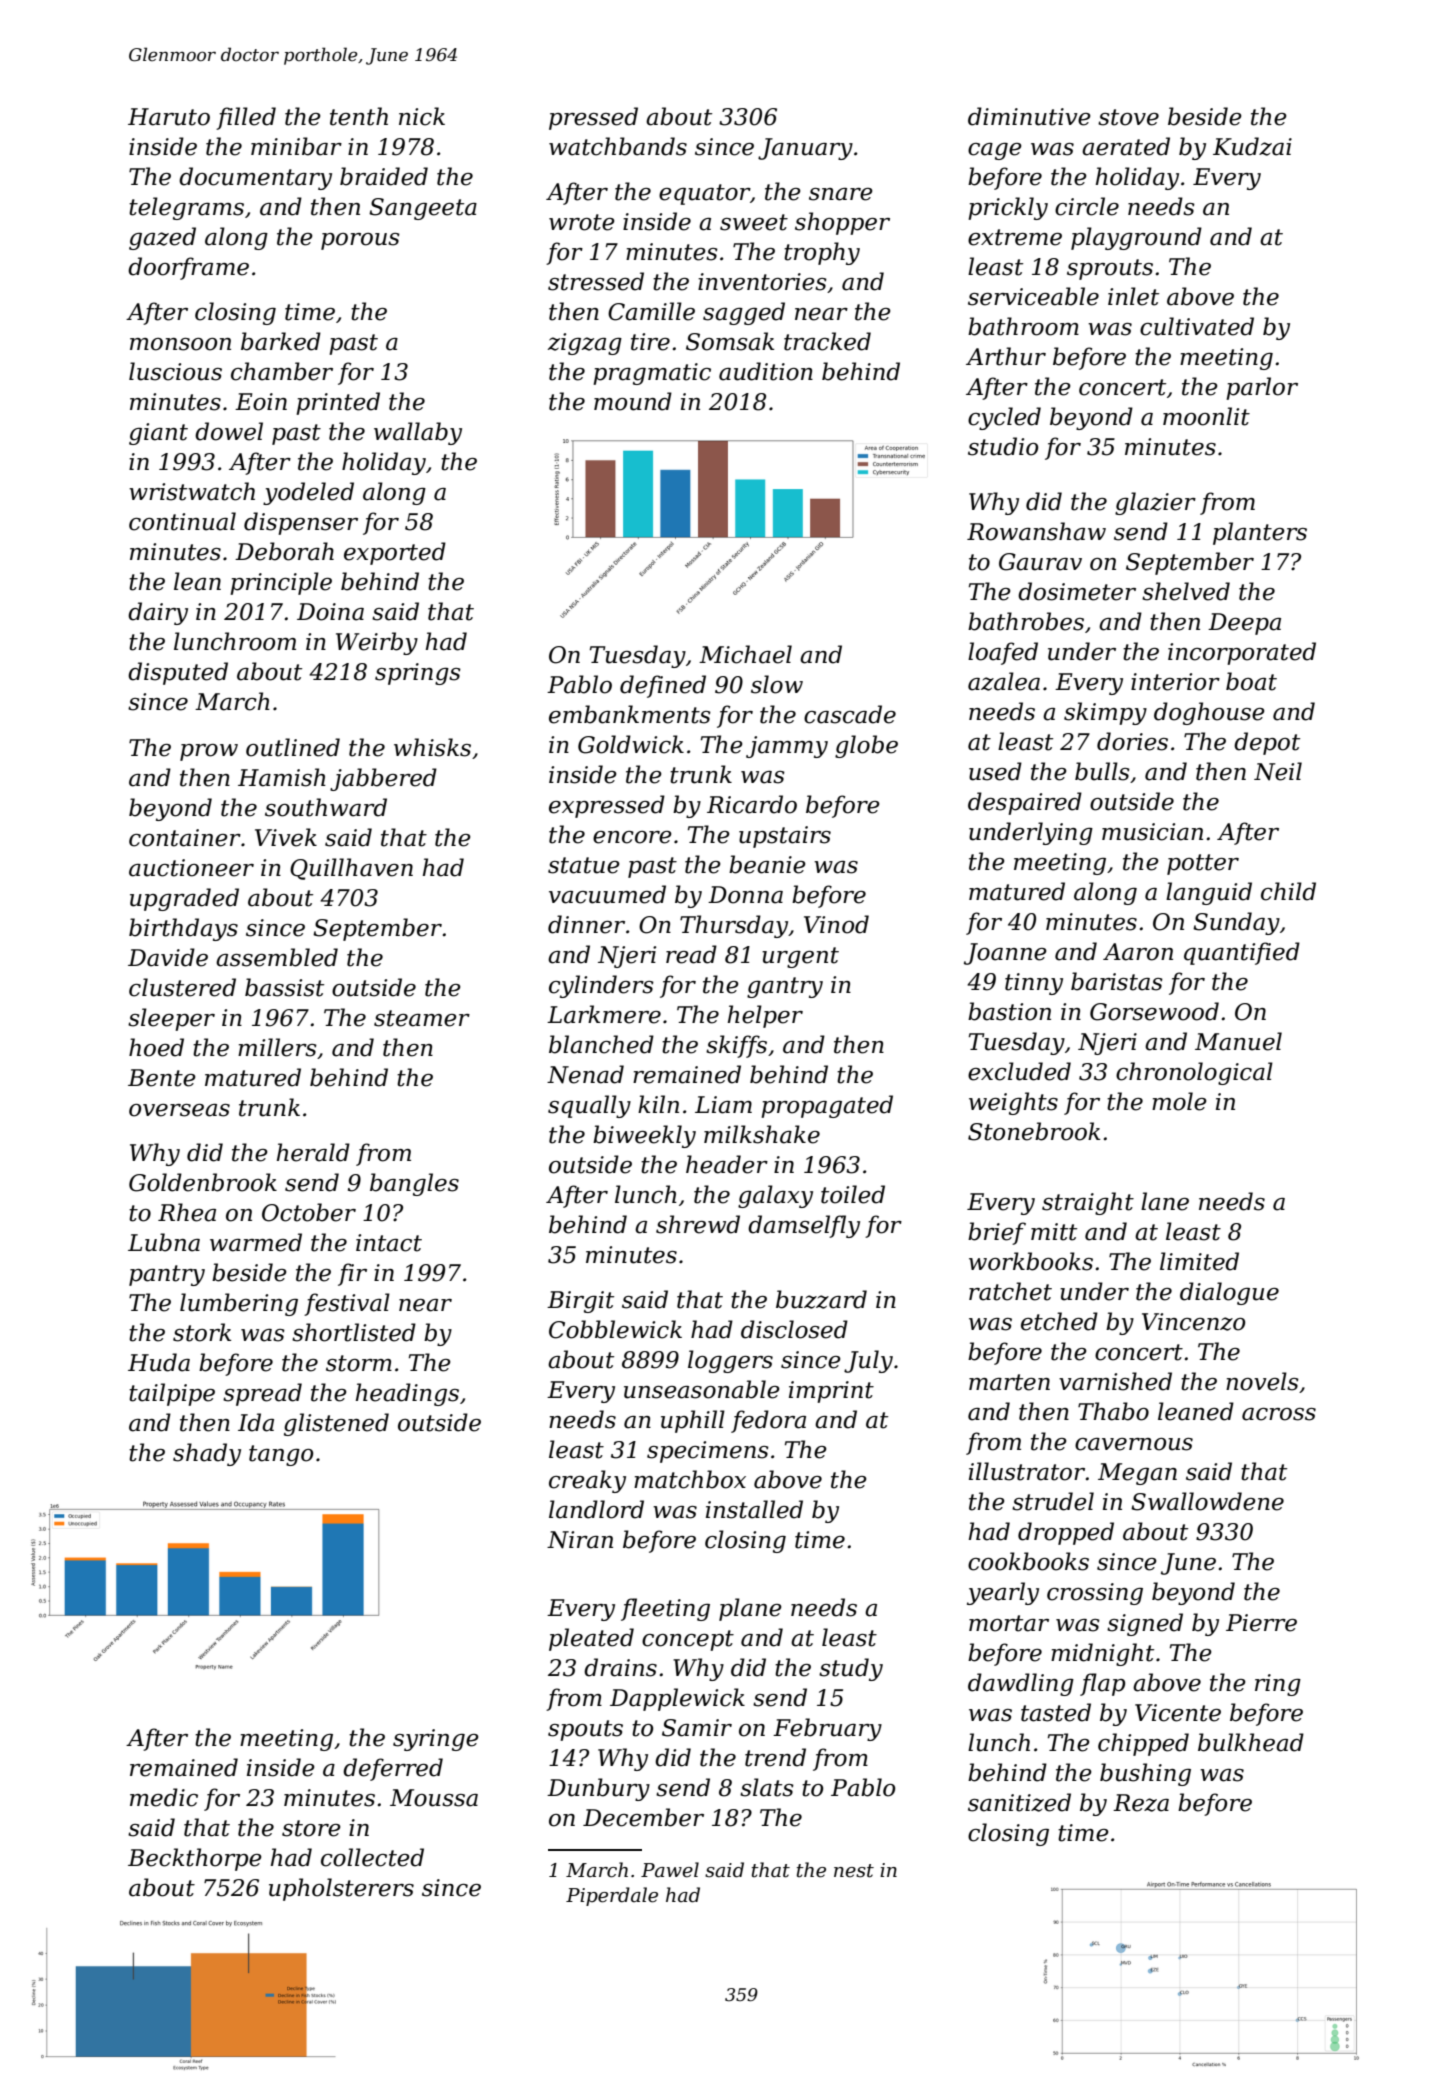 The width and height of the document is (1450, 2100). I want to click on overseas, so click(179, 1110).
